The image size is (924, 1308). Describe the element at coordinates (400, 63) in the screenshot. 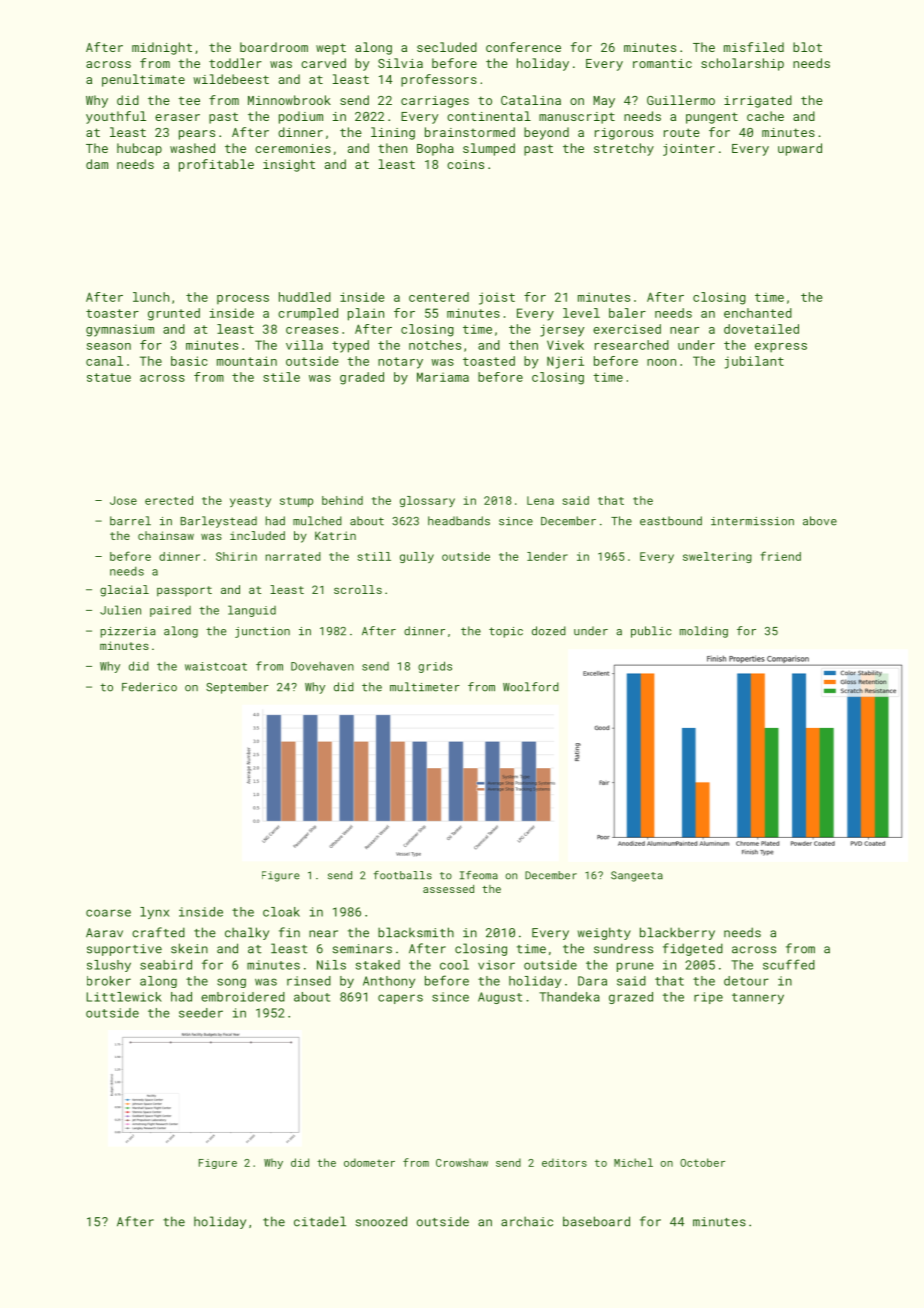

I see `Silvia` at that location.
